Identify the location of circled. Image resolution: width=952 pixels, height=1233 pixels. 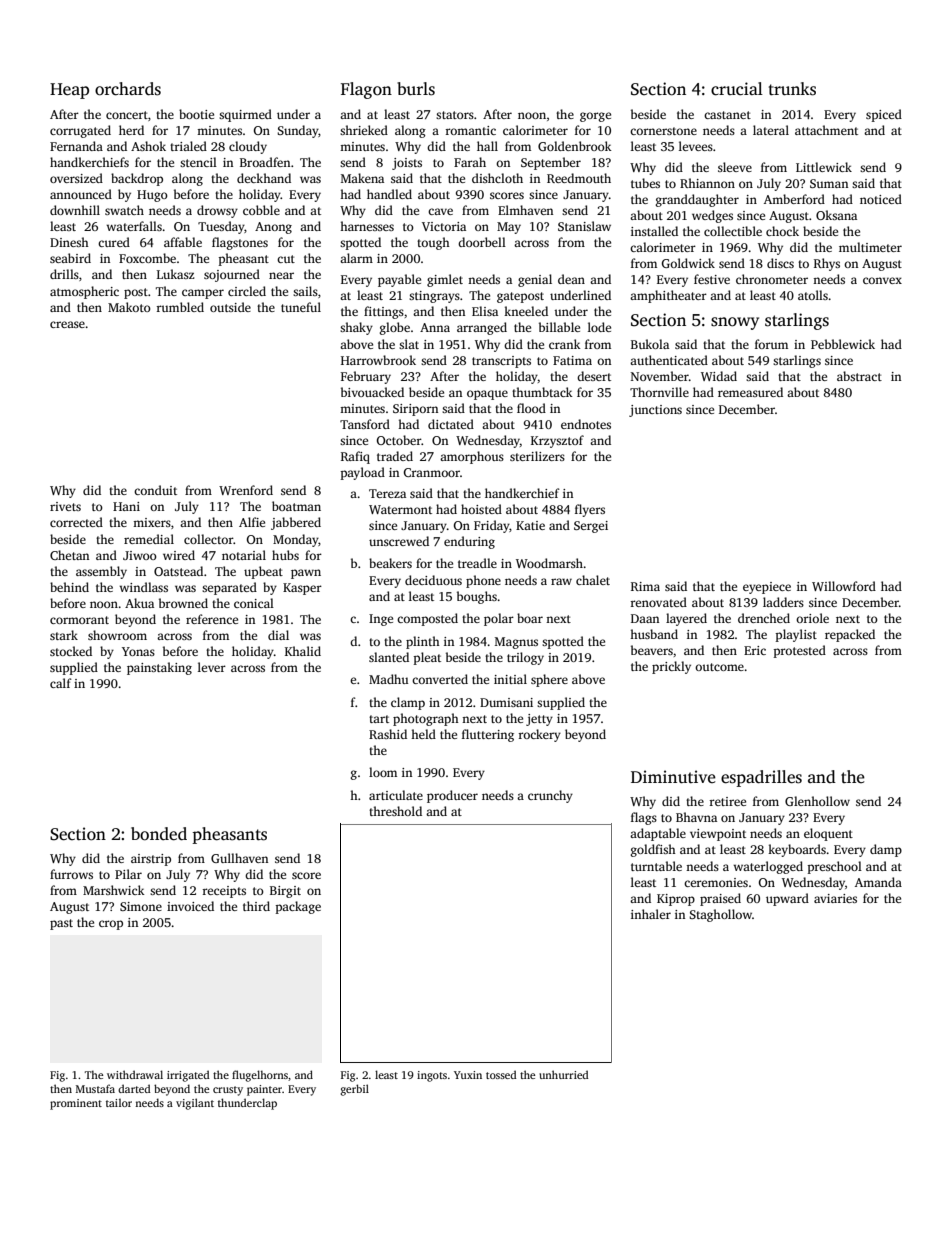
(247, 291).
